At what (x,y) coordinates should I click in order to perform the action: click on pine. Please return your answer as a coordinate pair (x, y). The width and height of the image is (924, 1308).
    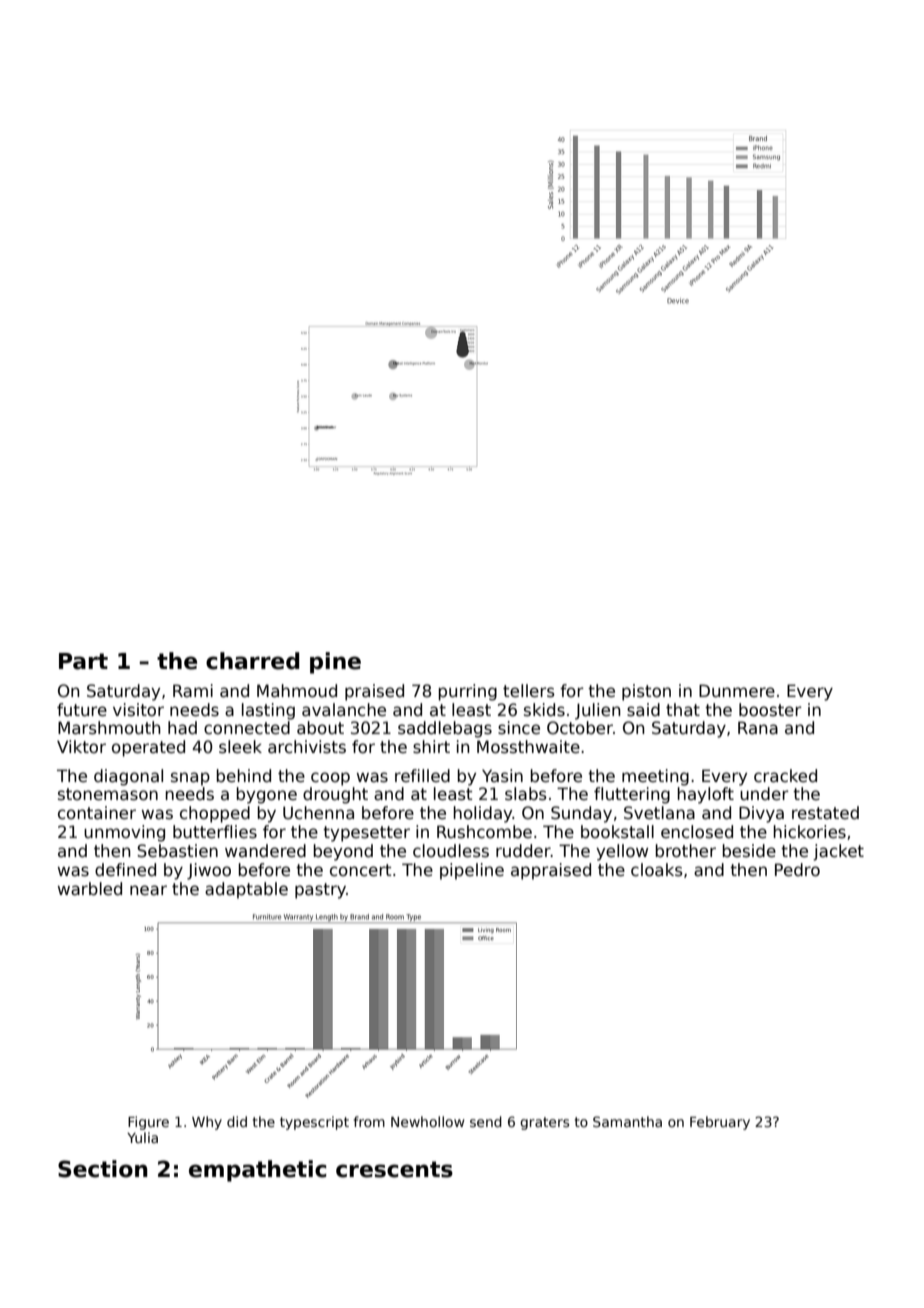
    Looking at the image, I should click on (335, 663).
